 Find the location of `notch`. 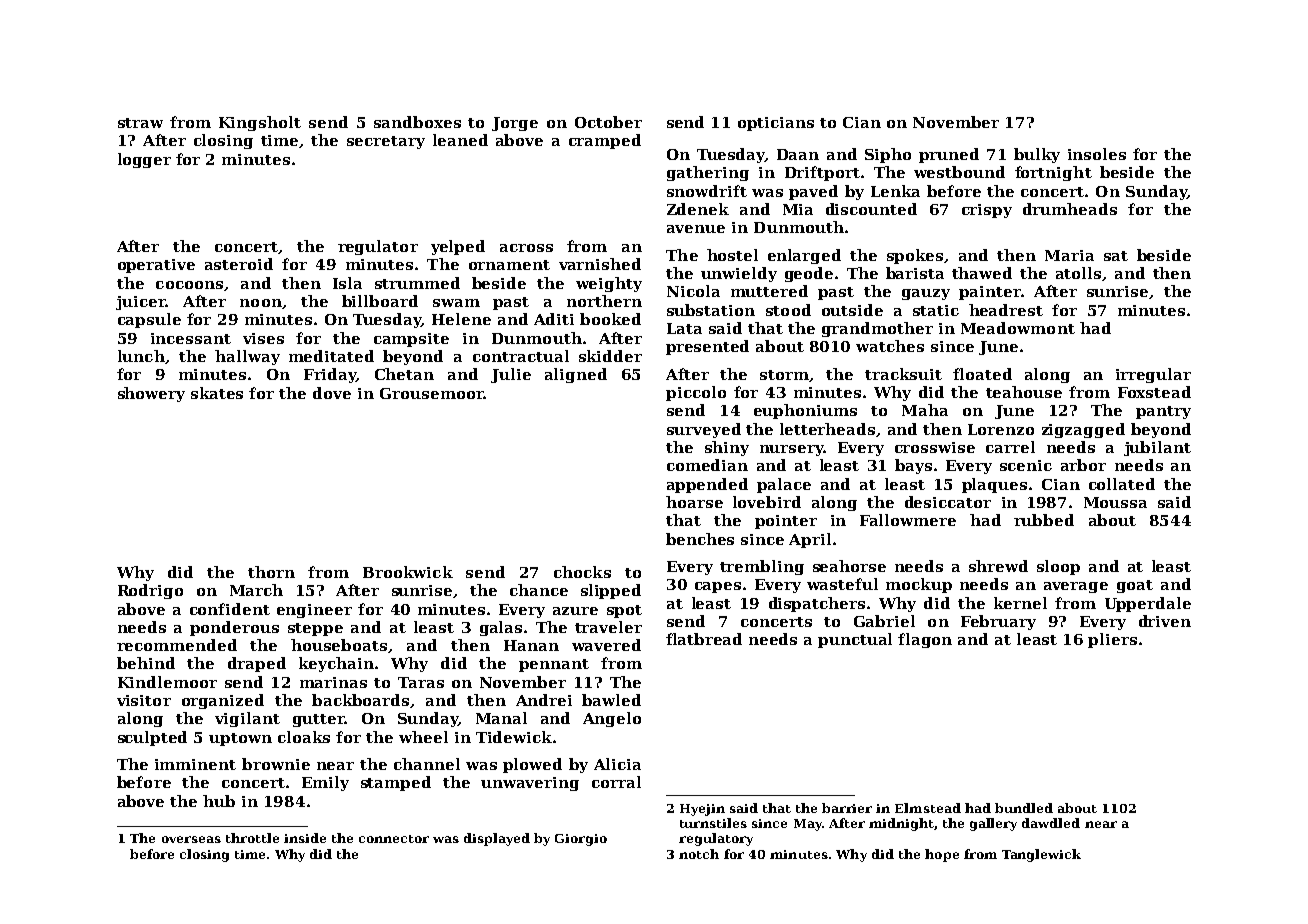

notch is located at coordinates (699, 854).
